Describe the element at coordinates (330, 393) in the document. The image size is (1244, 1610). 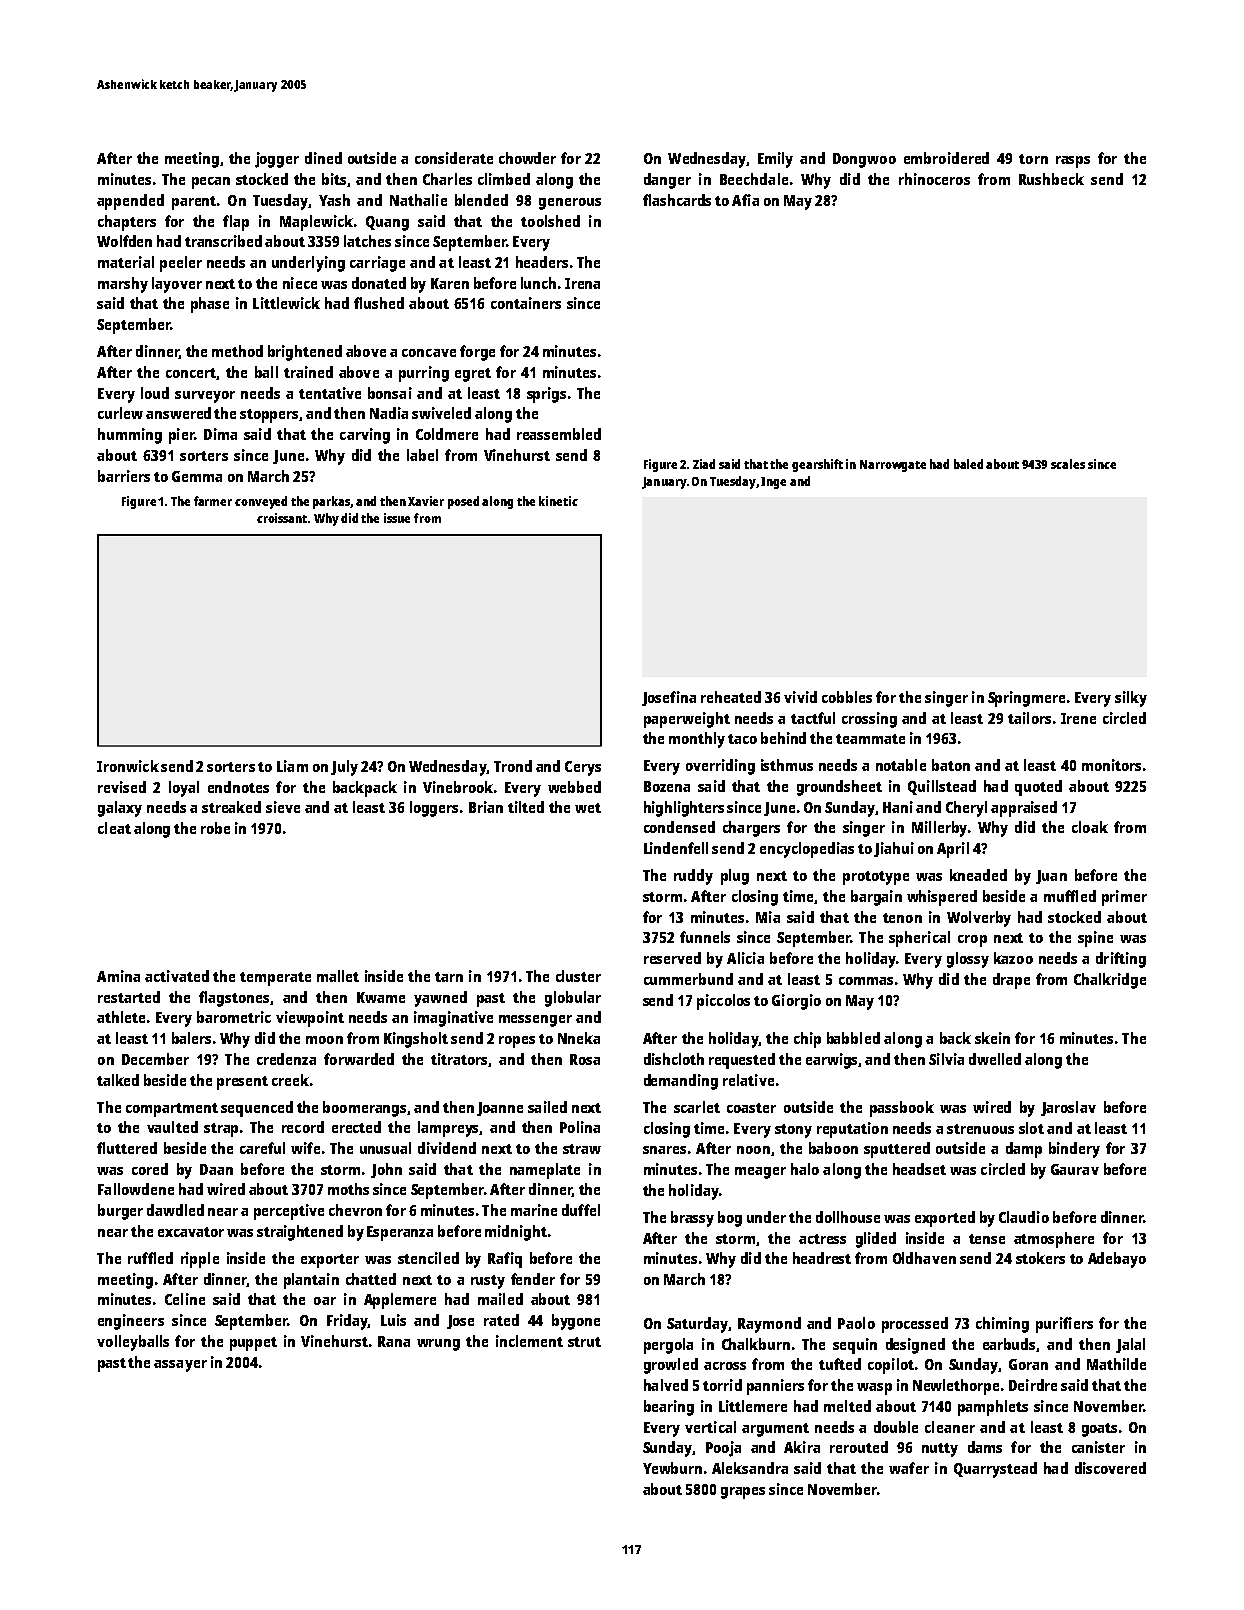
I see `tentative` at that location.
